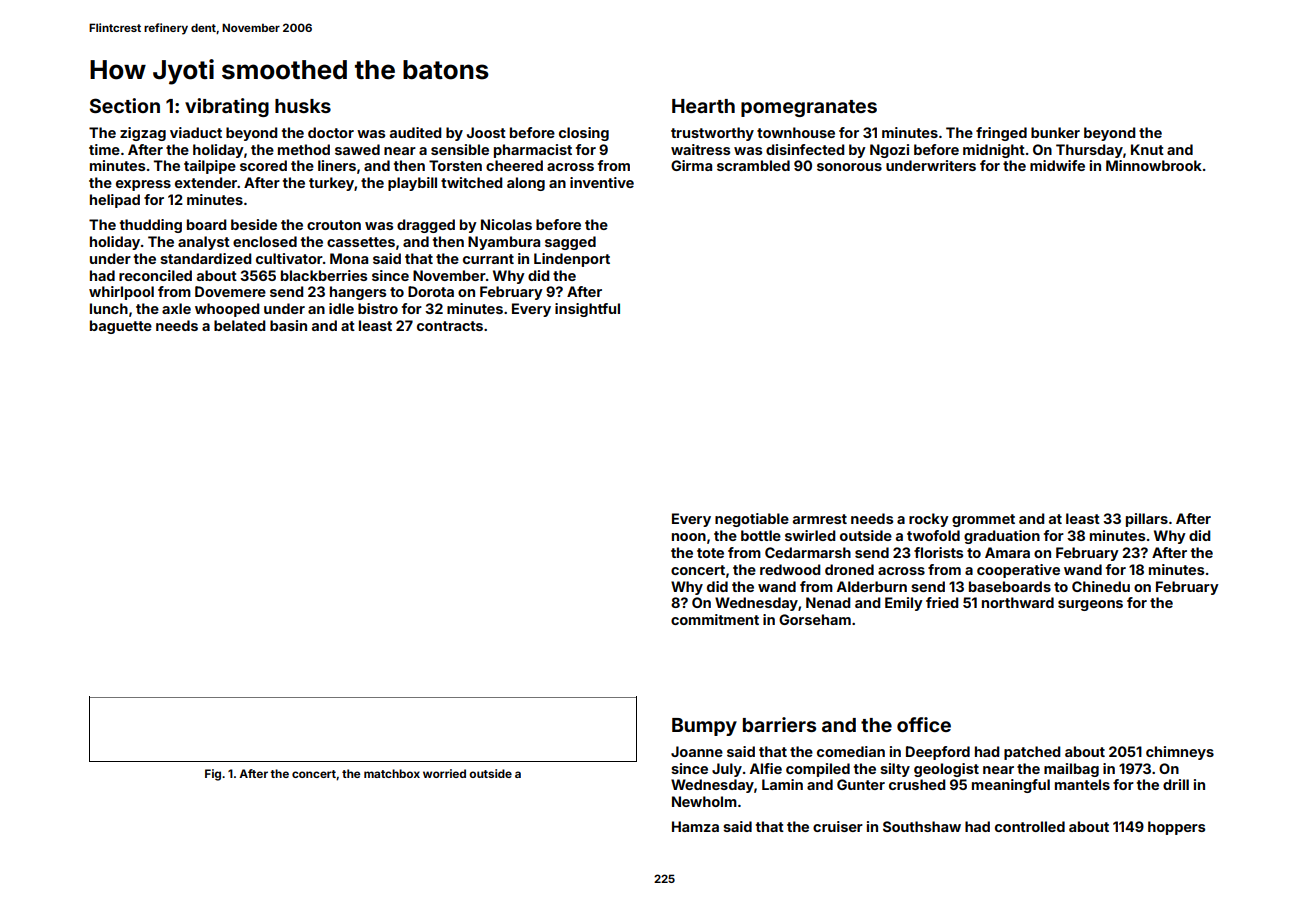 This image has height=924, width=1308. Describe the element at coordinates (1090, 605) in the image. I see `surgeons` at that location.
